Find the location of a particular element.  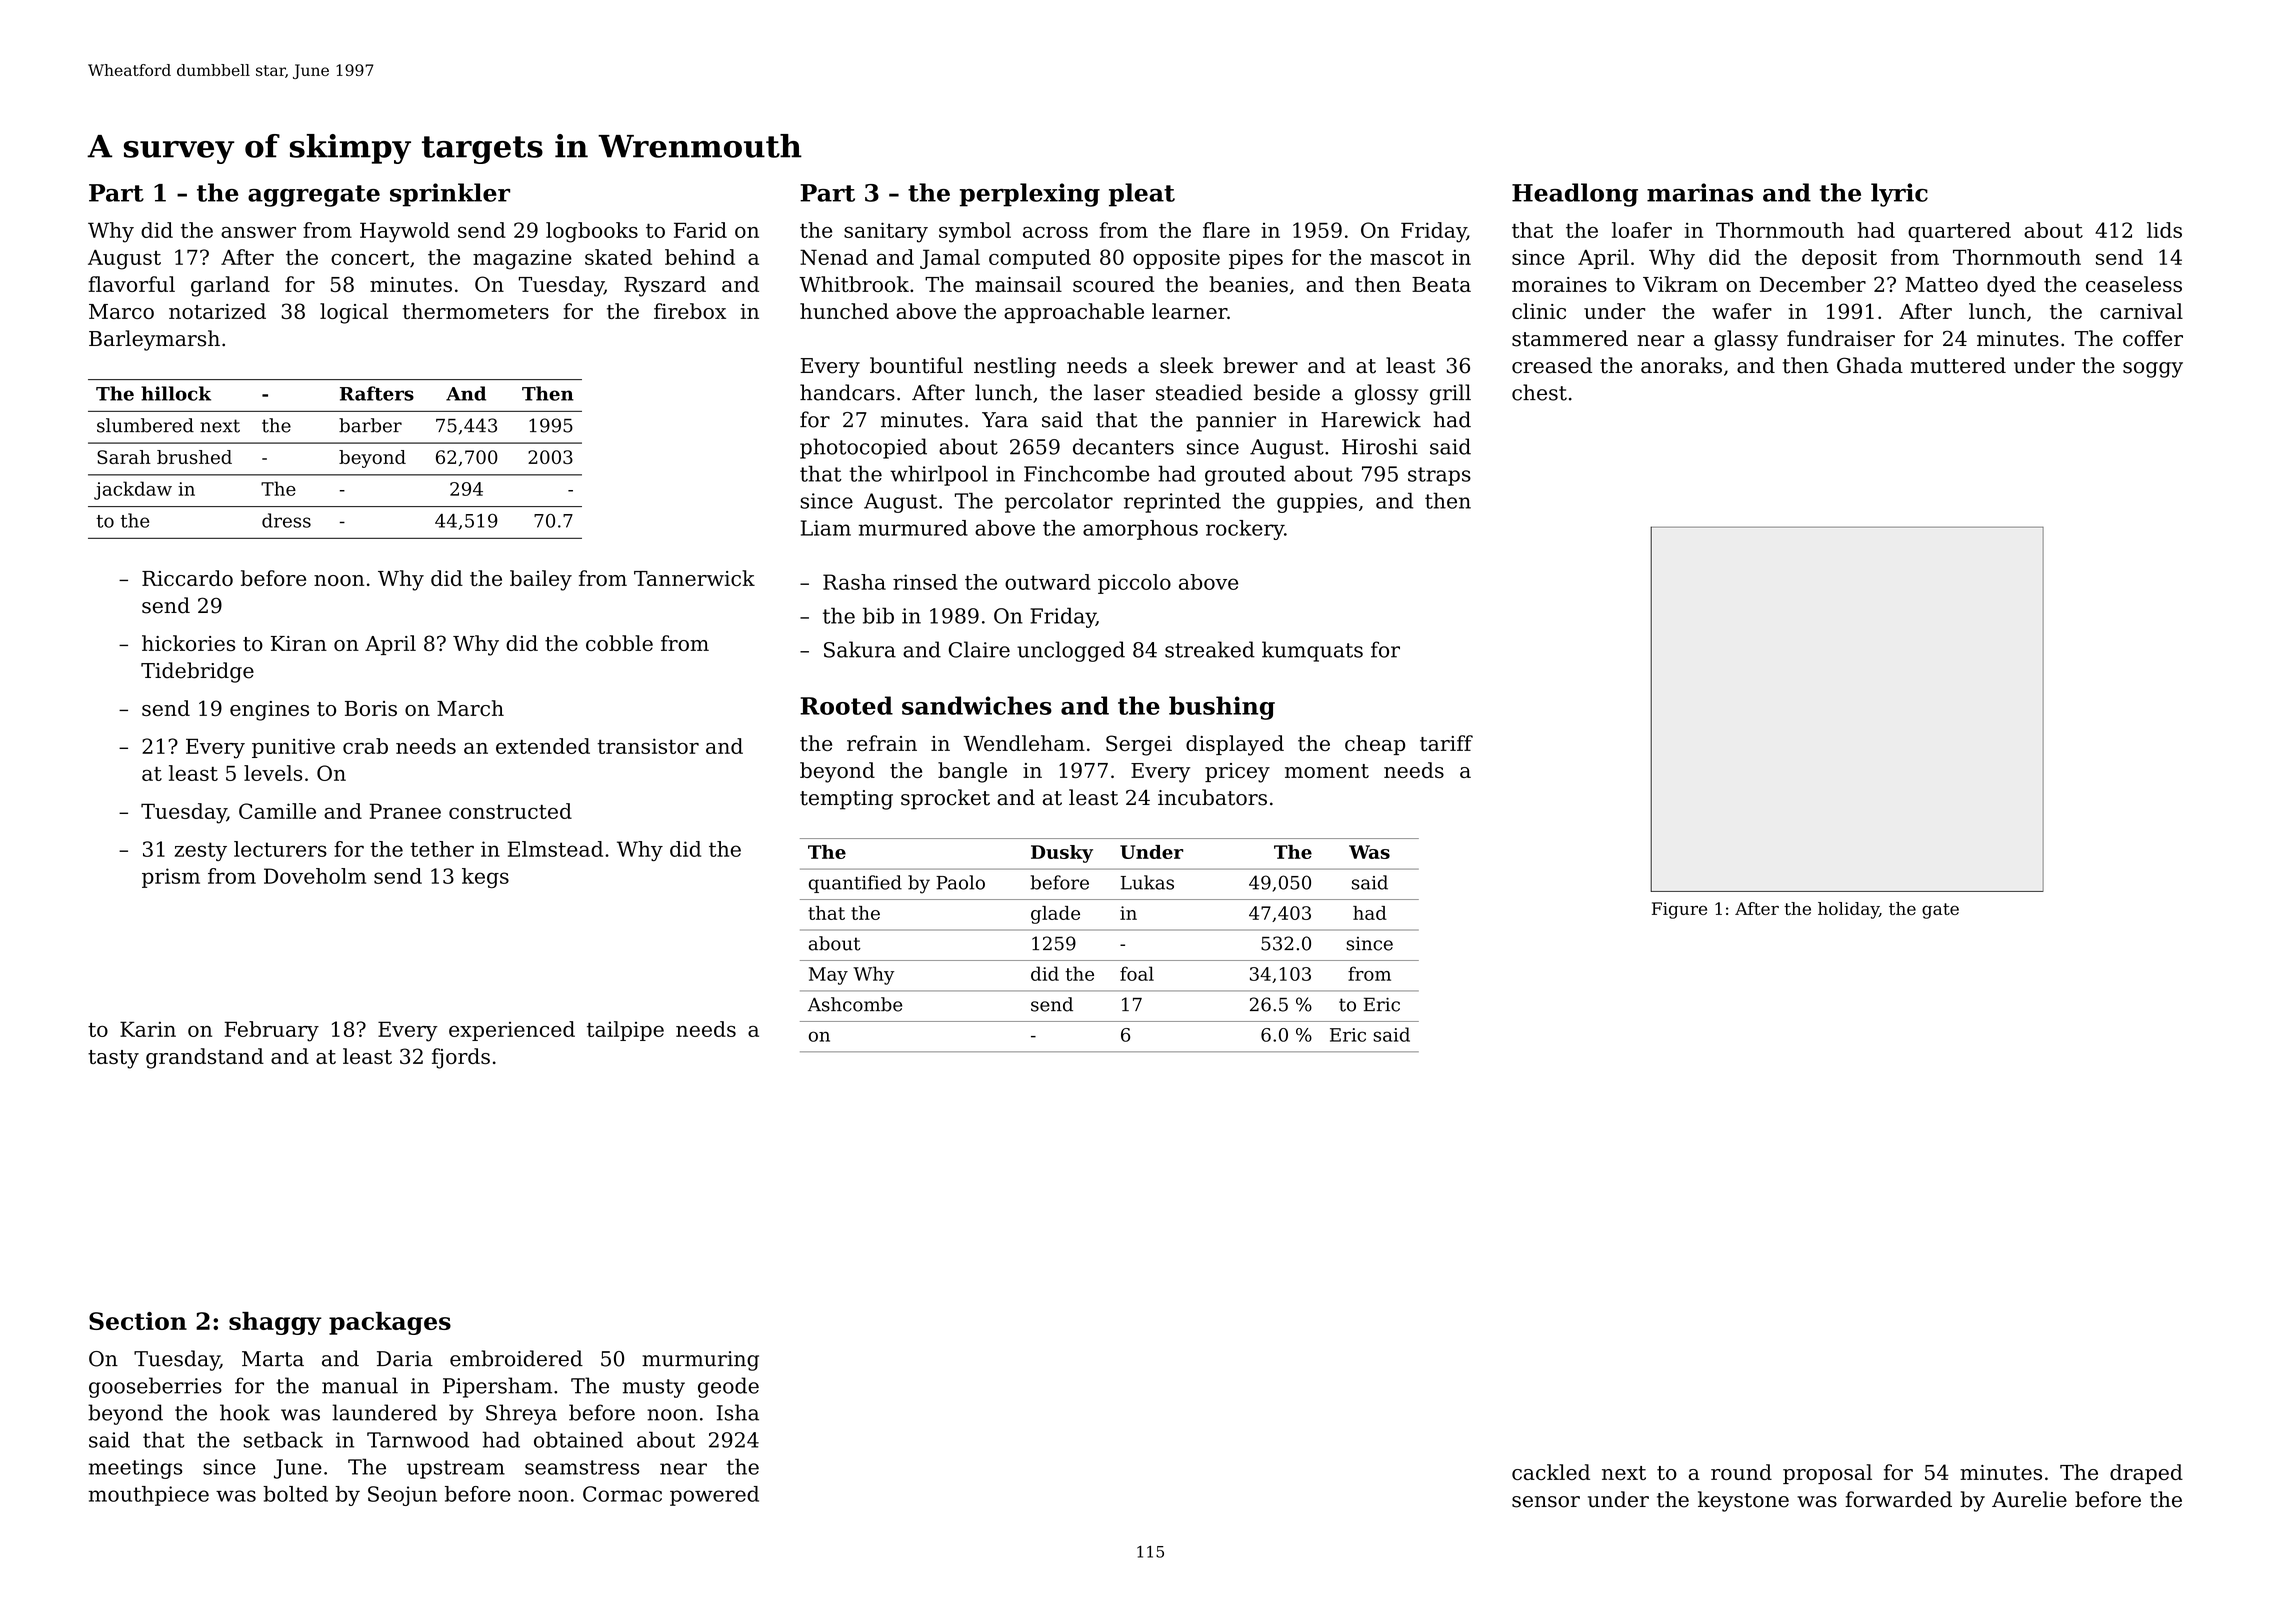

muttered is located at coordinates (1958, 365).
